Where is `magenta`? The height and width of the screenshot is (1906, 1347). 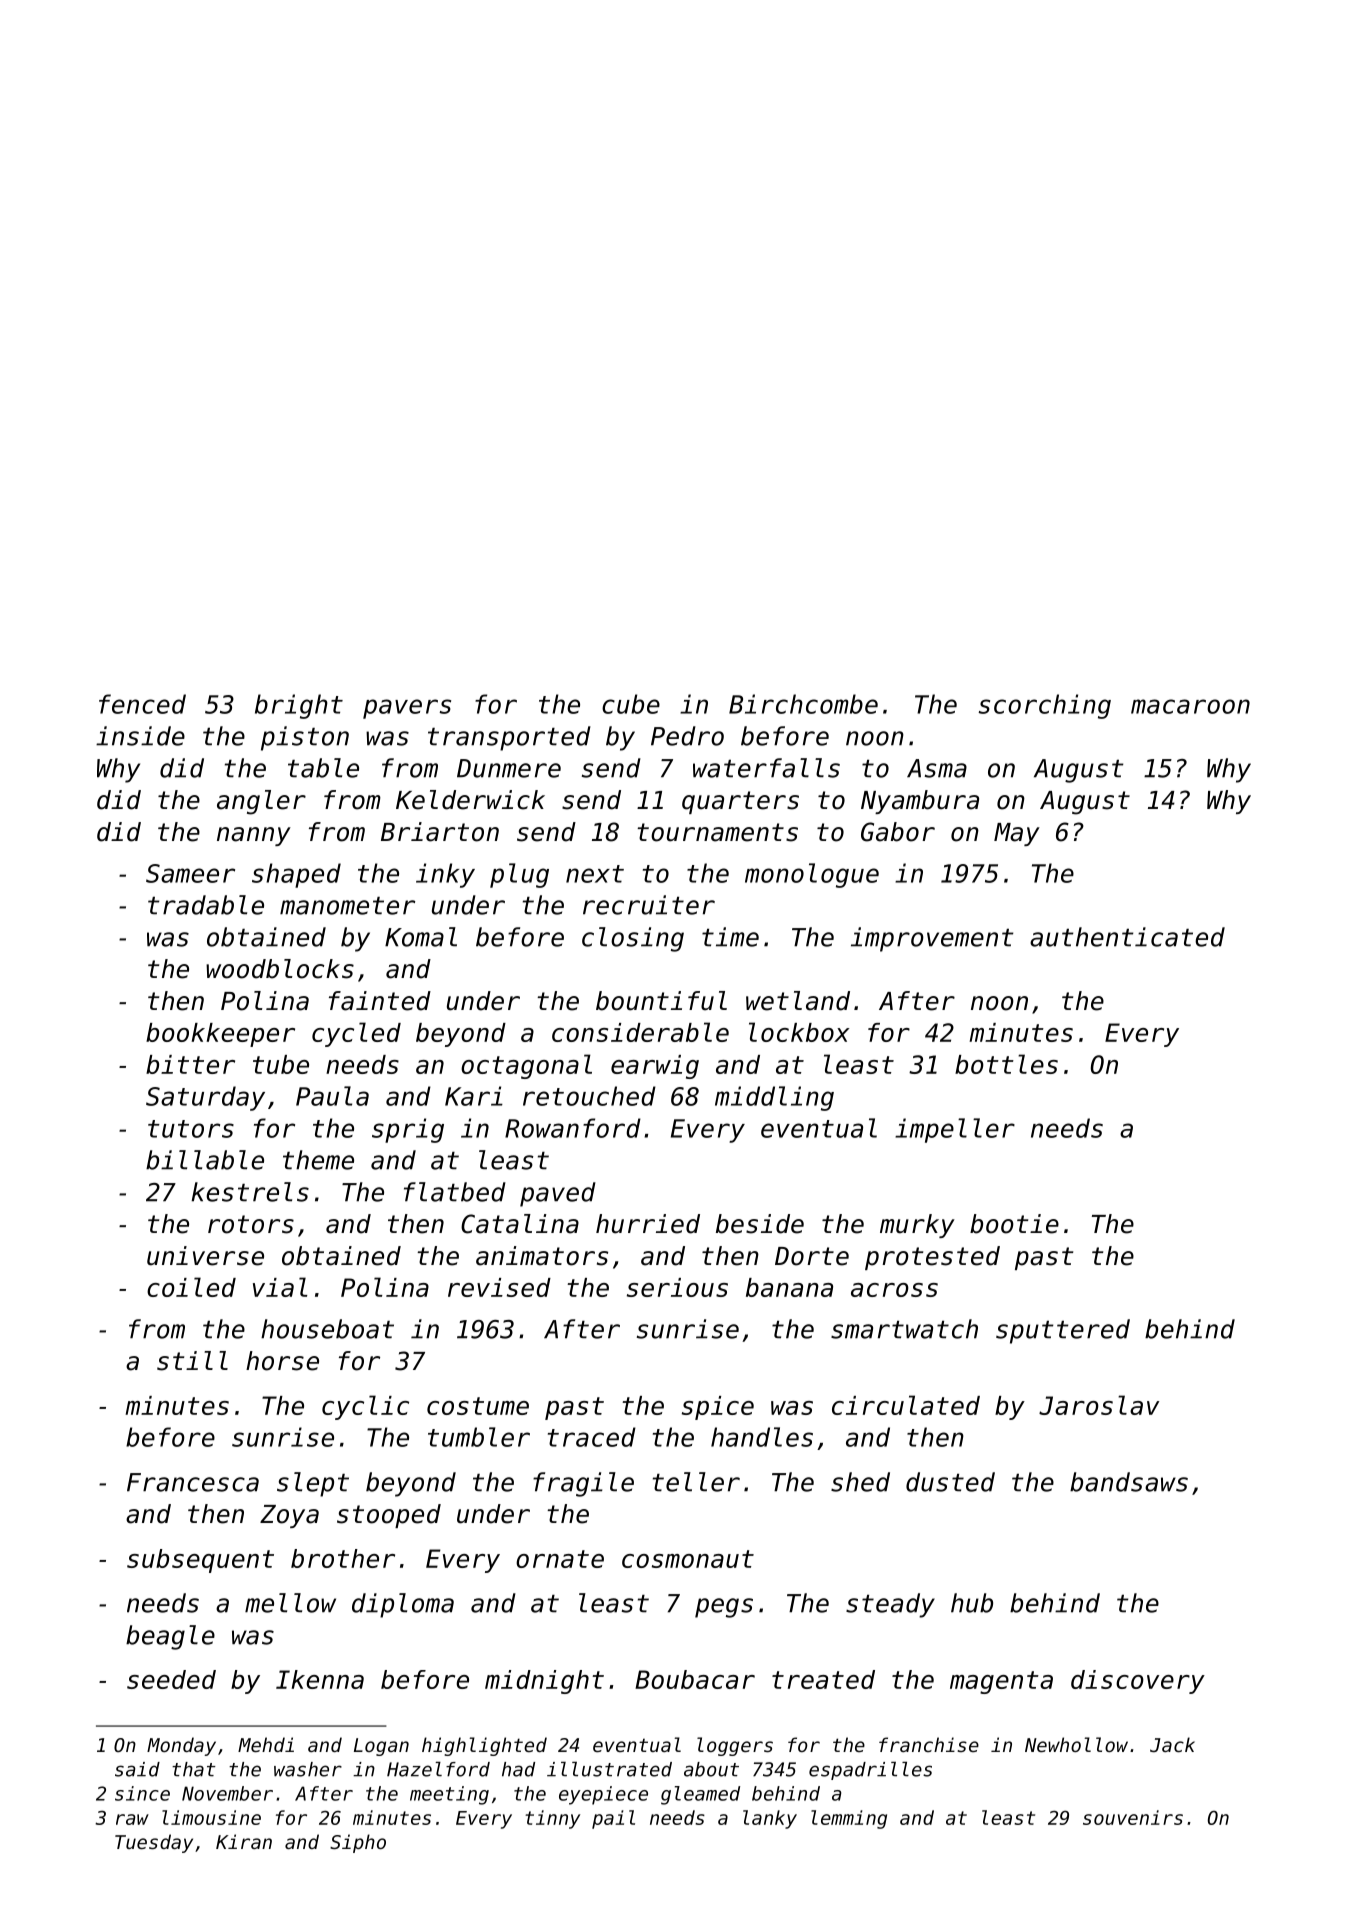
magenta is located at coordinates (1001, 1682).
